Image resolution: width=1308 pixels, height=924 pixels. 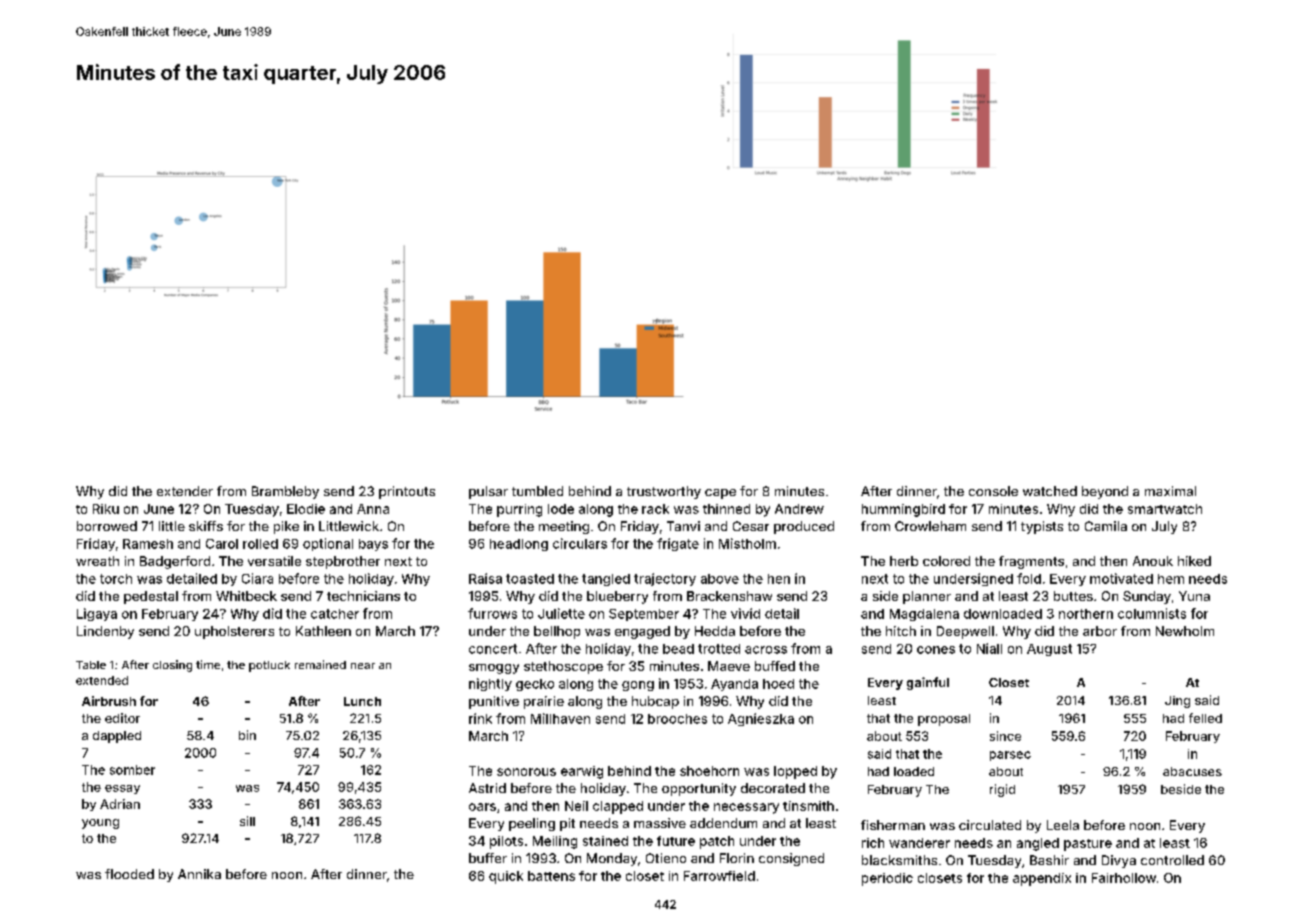 I want to click on printouts, so click(x=407, y=492).
